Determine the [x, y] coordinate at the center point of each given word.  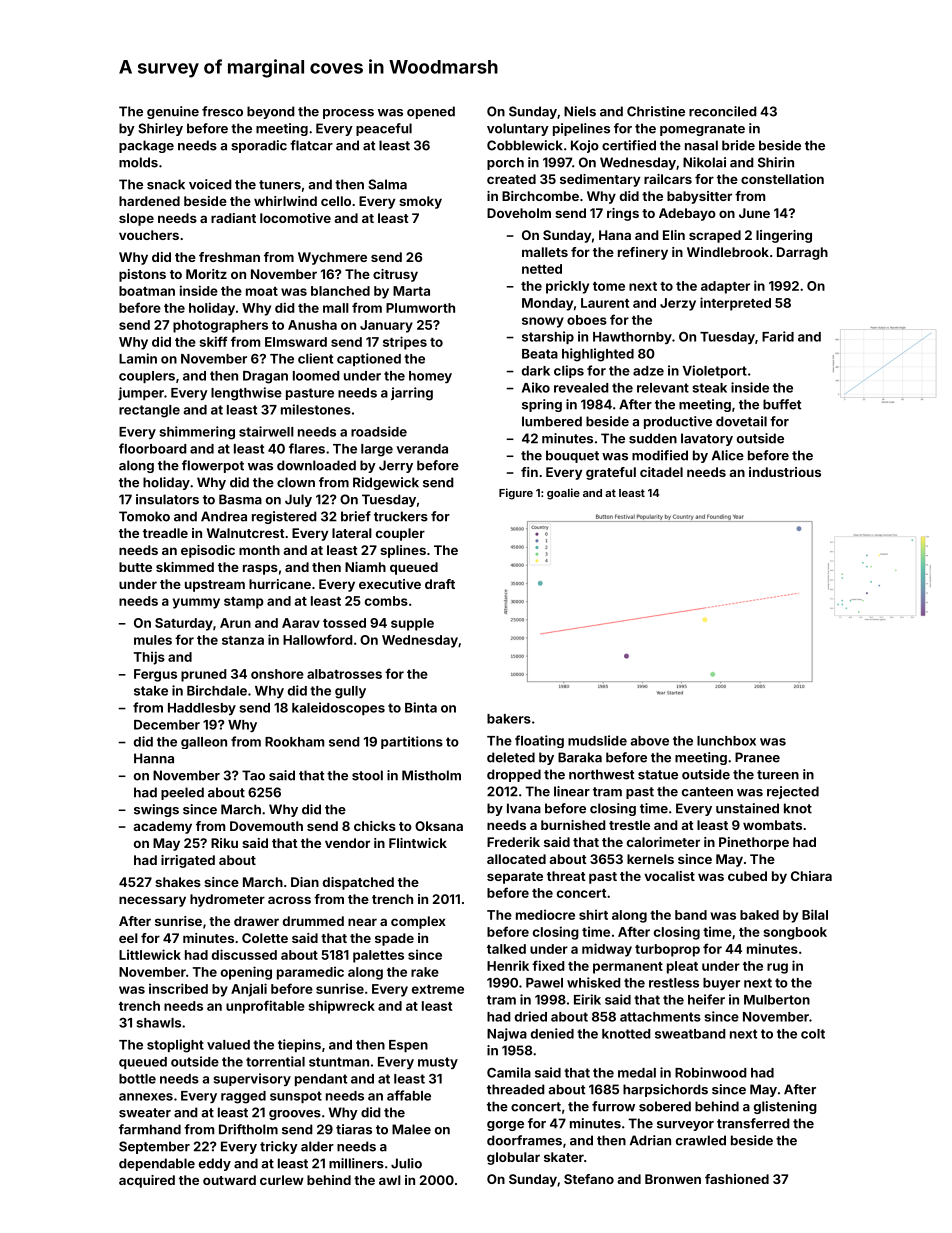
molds [138, 162]
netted [542, 269]
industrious [785, 472]
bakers [509, 719]
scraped [715, 236]
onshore [277, 674]
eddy [215, 1164]
